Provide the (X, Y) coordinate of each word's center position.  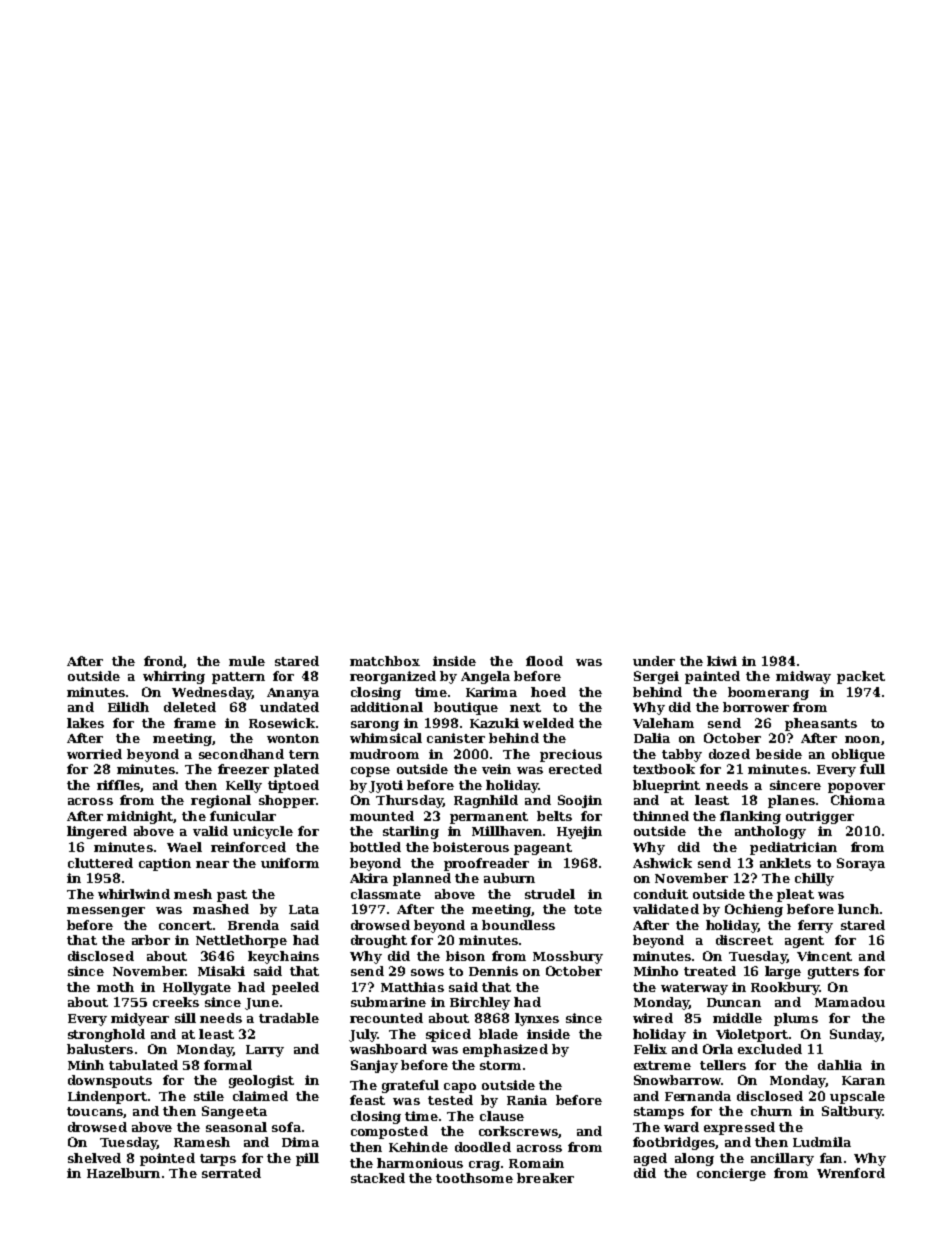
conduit (661, 894)
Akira (369, 878)
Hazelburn (123, 1173)
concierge (731, 1174)
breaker (545, 1178)
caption (165, 864)
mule (247, 661)
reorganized (393, 677)
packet (861, 677)
